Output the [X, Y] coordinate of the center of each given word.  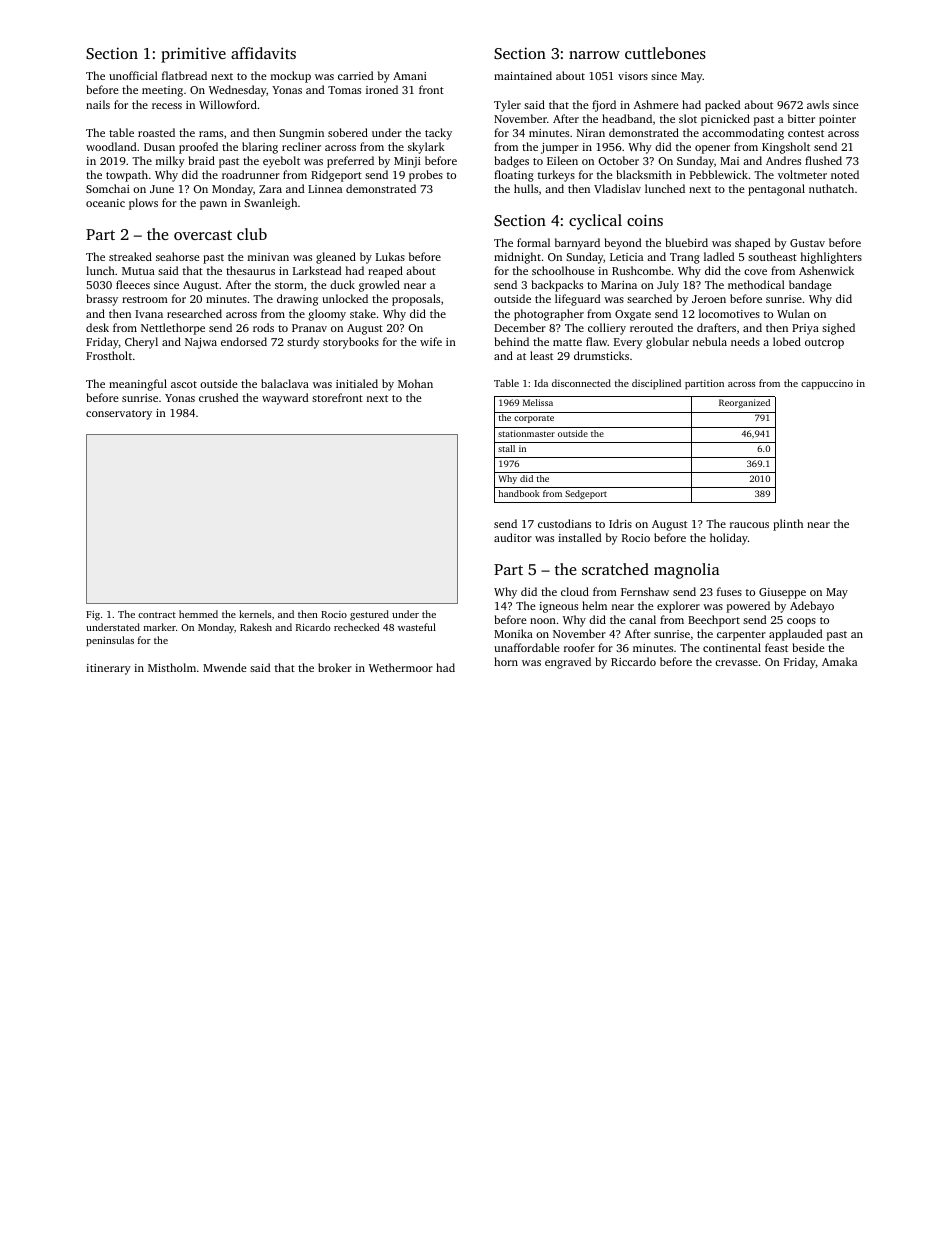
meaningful [138, 385]
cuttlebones [665, 53]
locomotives [729, 313]
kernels [255, 614]
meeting [162, 91]
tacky [438, 134]
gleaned [336, 258]
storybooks [351, 343]
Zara [270, 189]
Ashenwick [826, 270]
